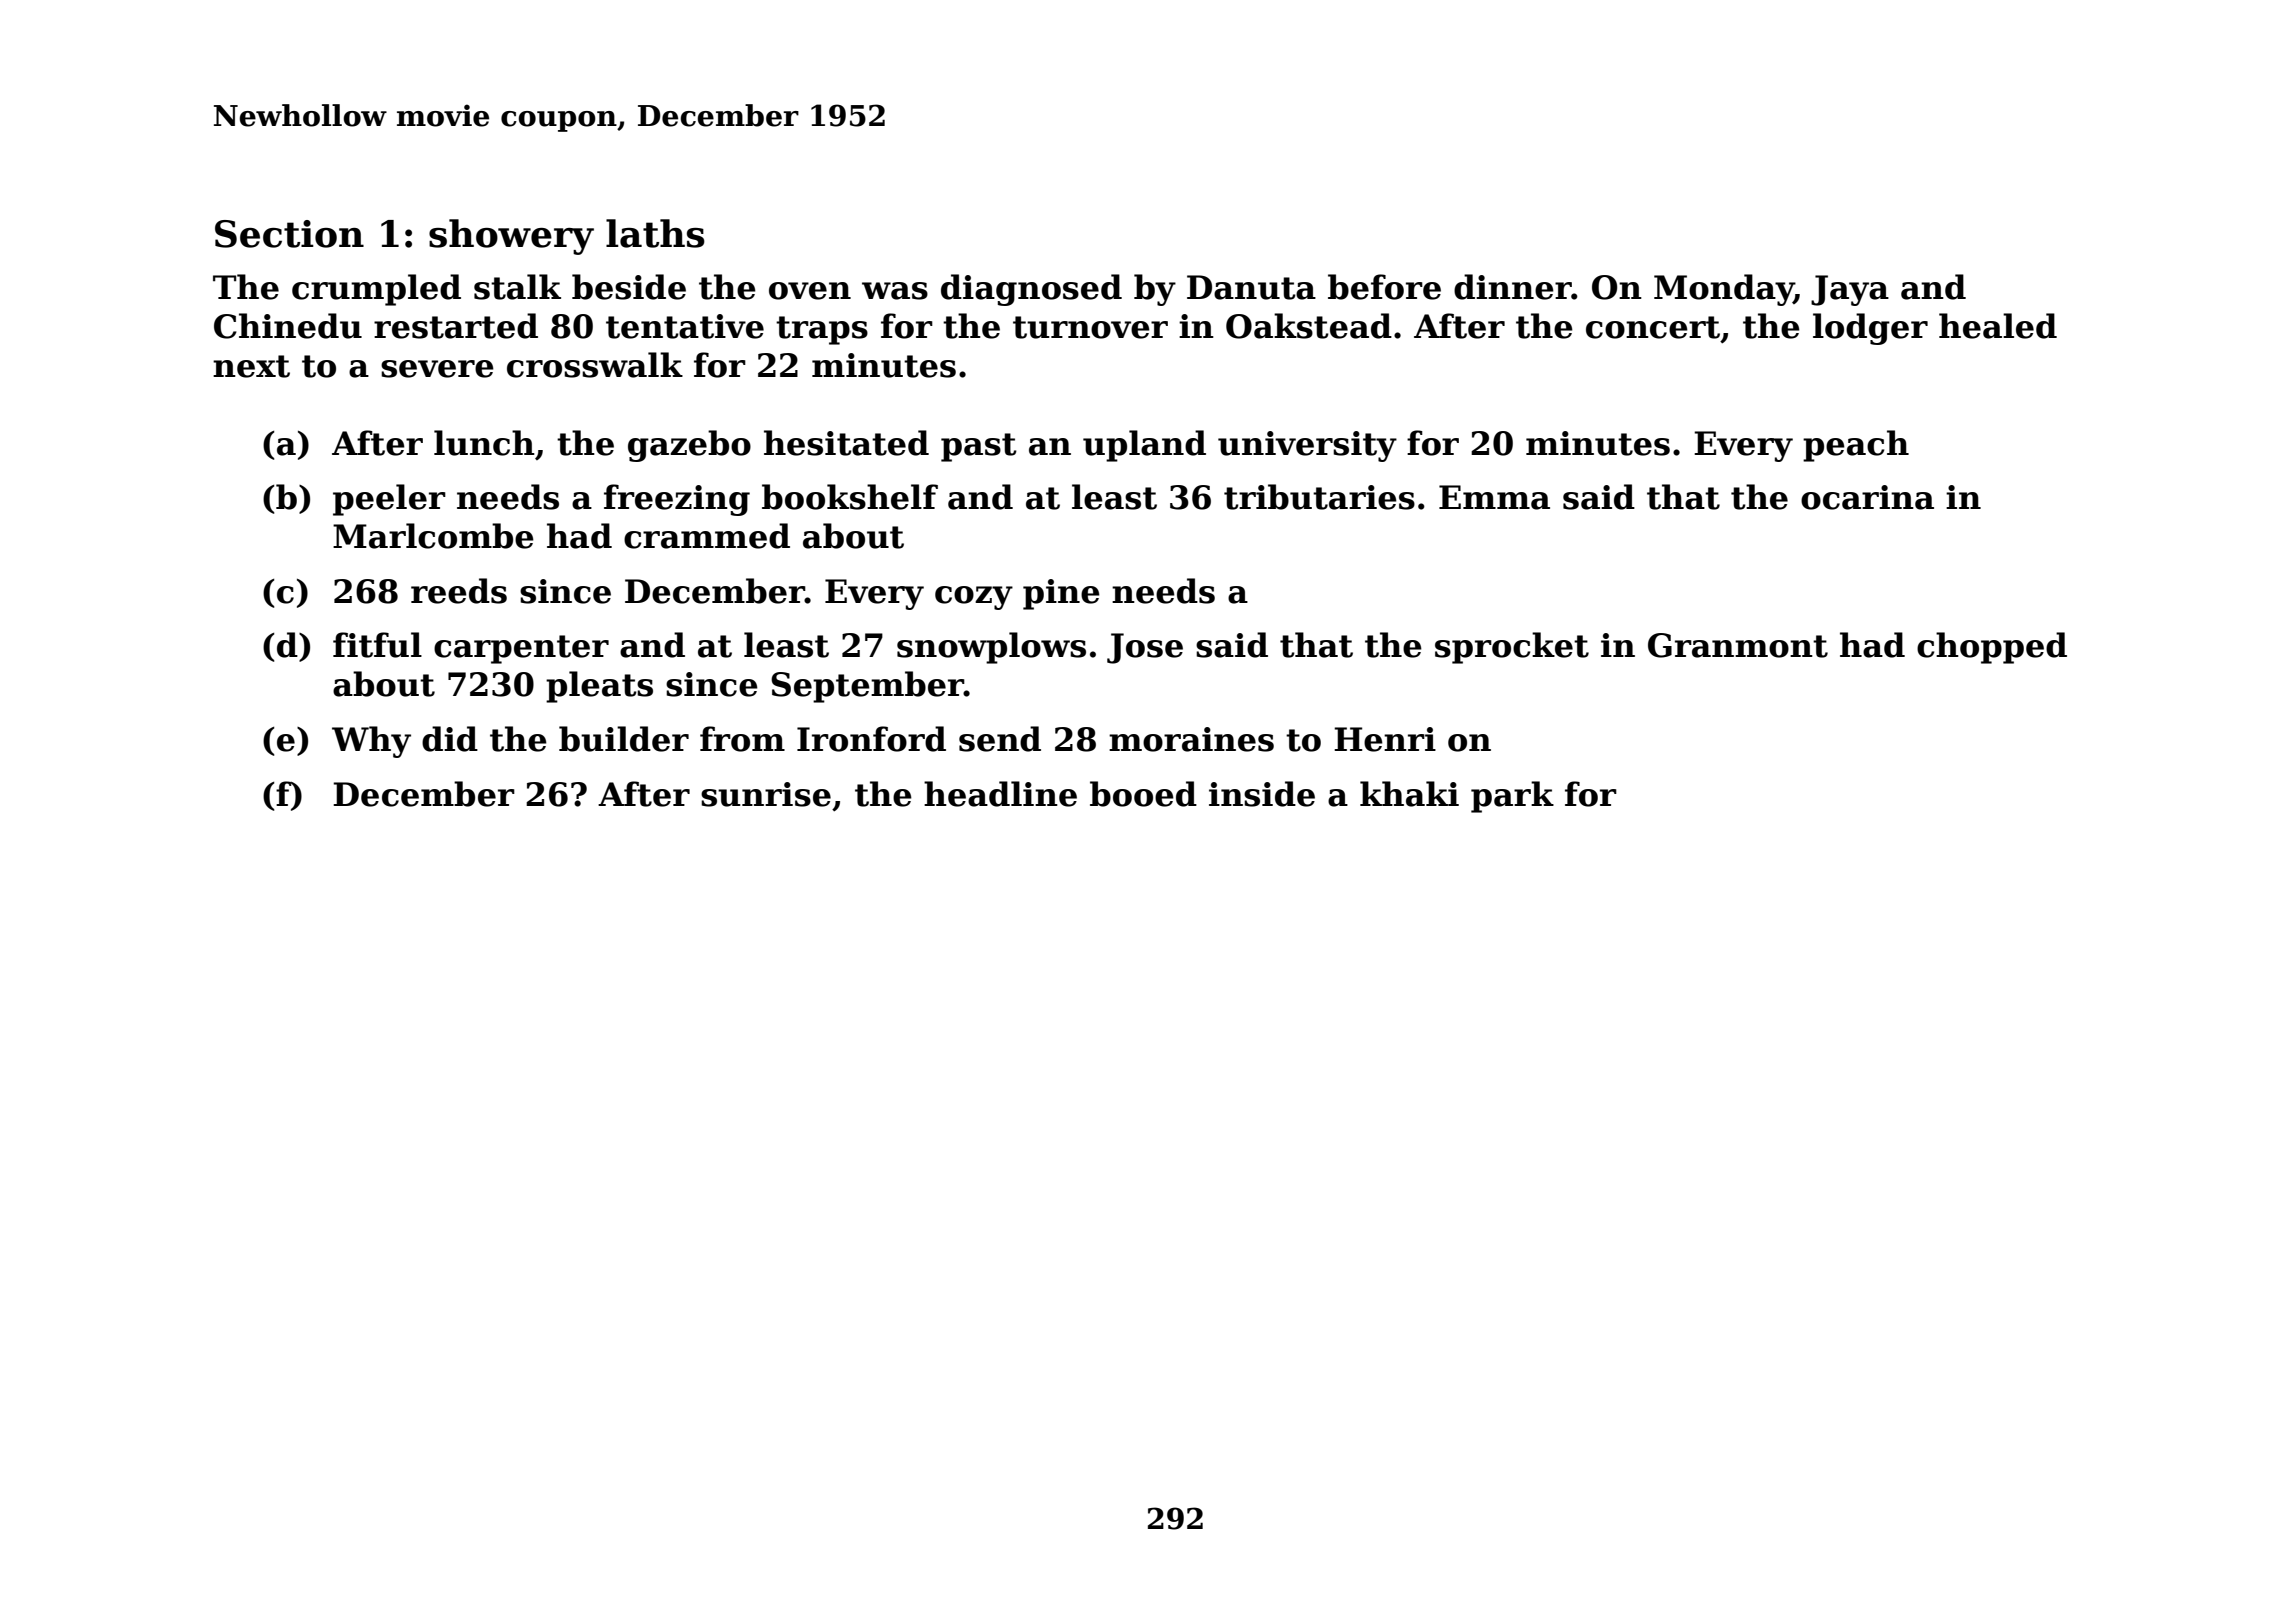  Describe the element at coordinates (974, 598) in the screenshot. I see `cozy` at that location.
